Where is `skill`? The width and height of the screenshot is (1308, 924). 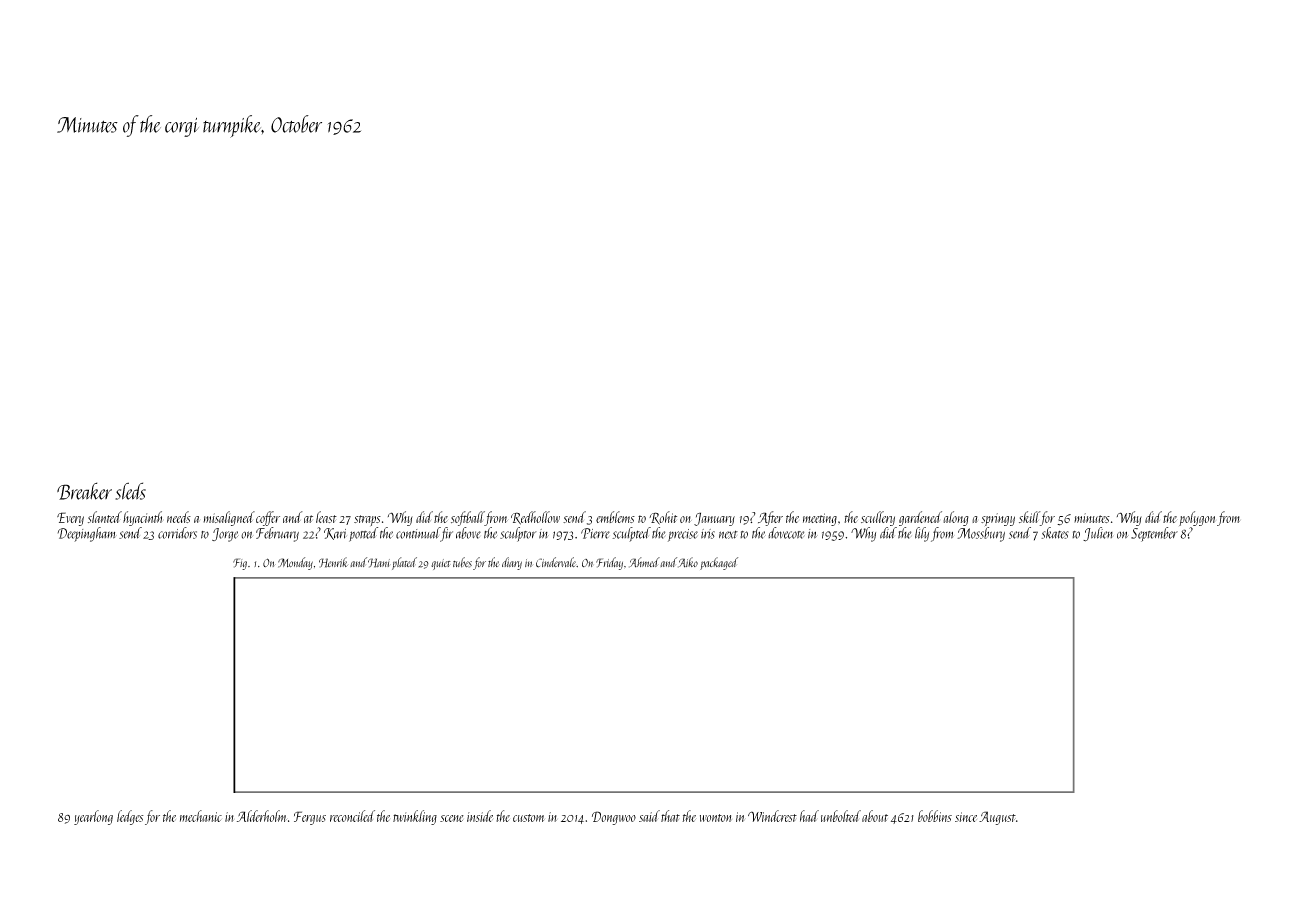
skill is located at coordinates (1029, 517).
